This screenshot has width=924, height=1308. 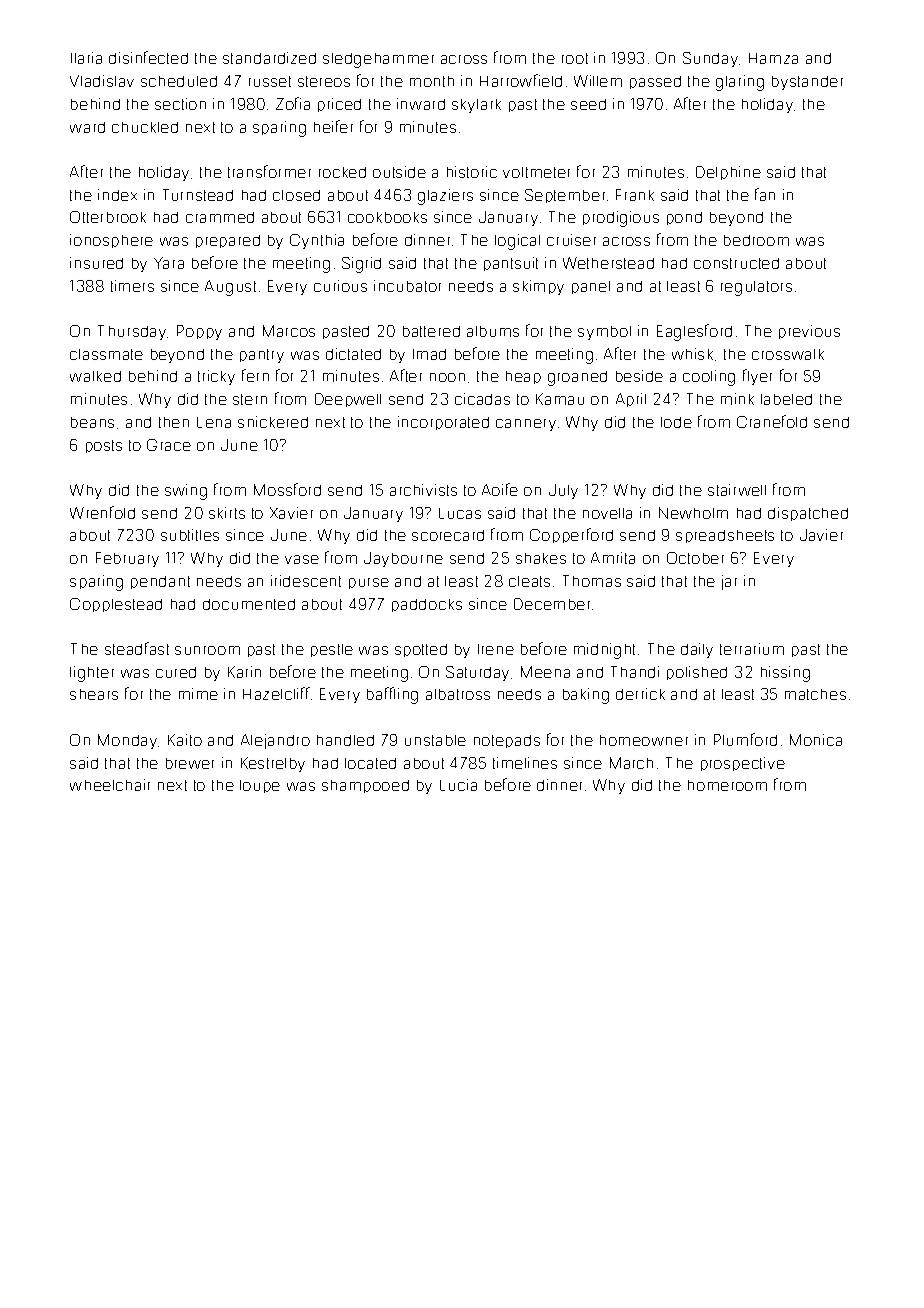 I want to click on lode, so click(x=676, y=422).
